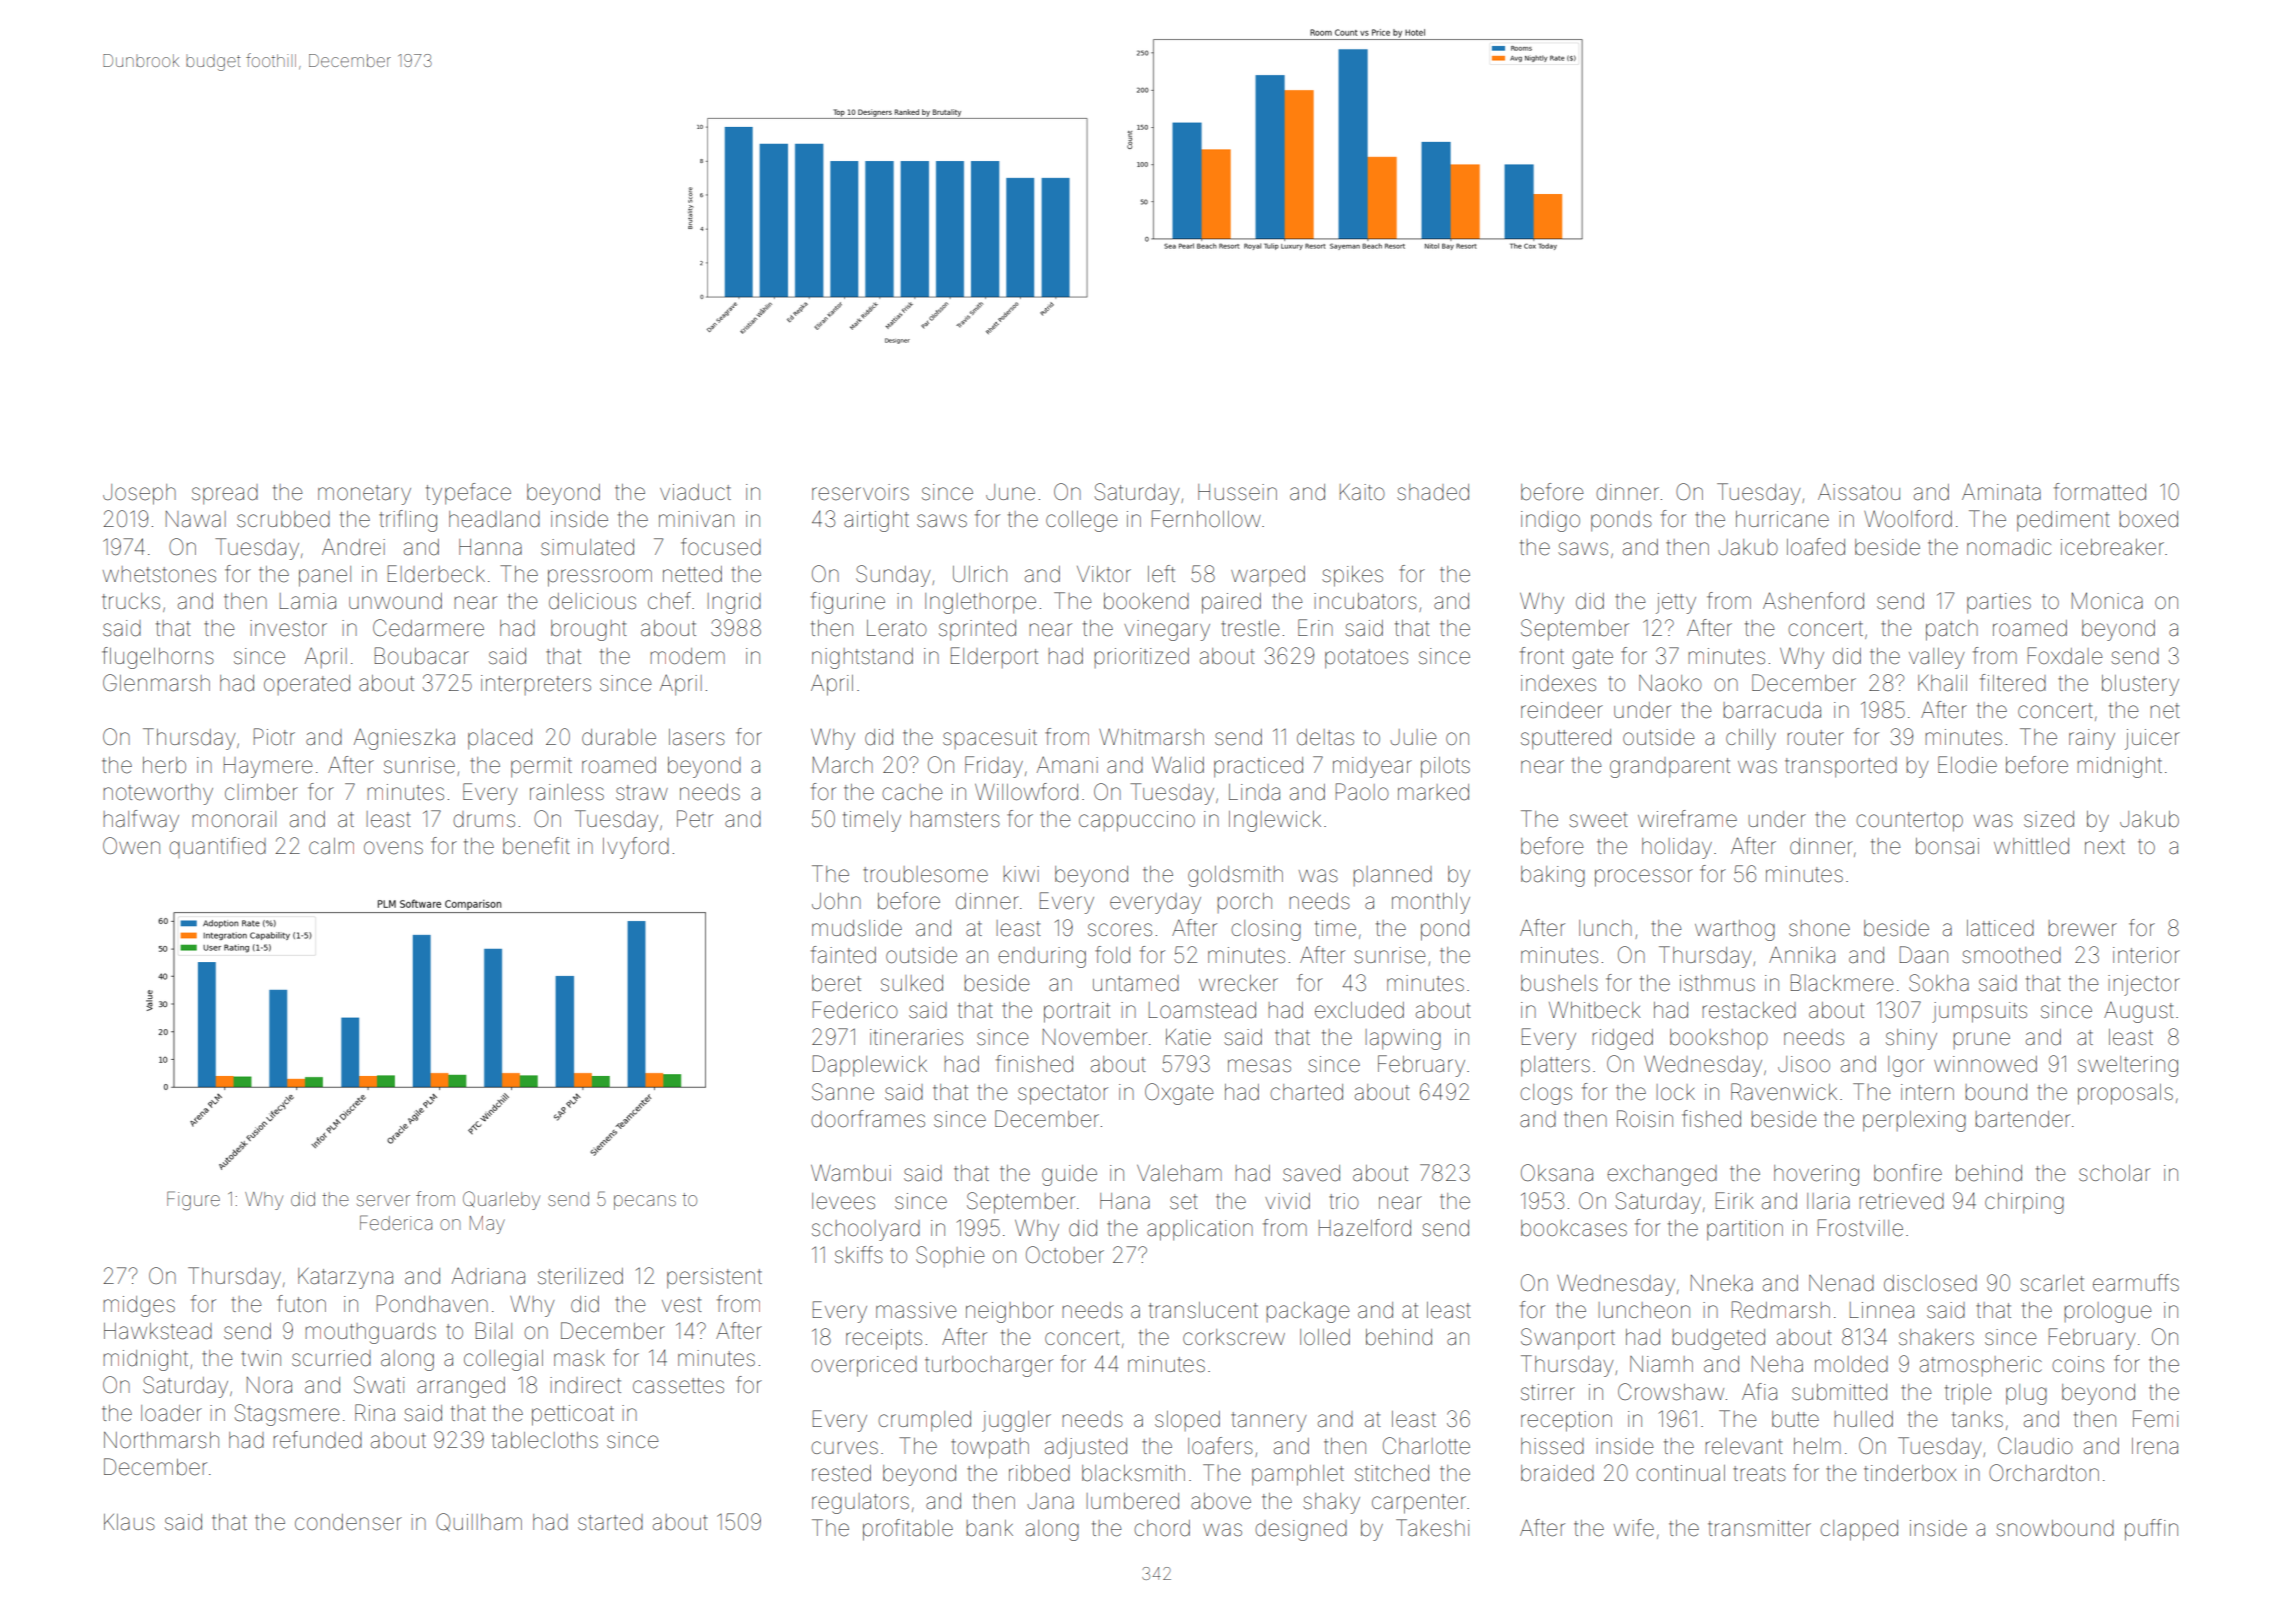  What do you see at coordinates (619, 737) in the page?
I see `durable` at bounding box center [619, 737].
